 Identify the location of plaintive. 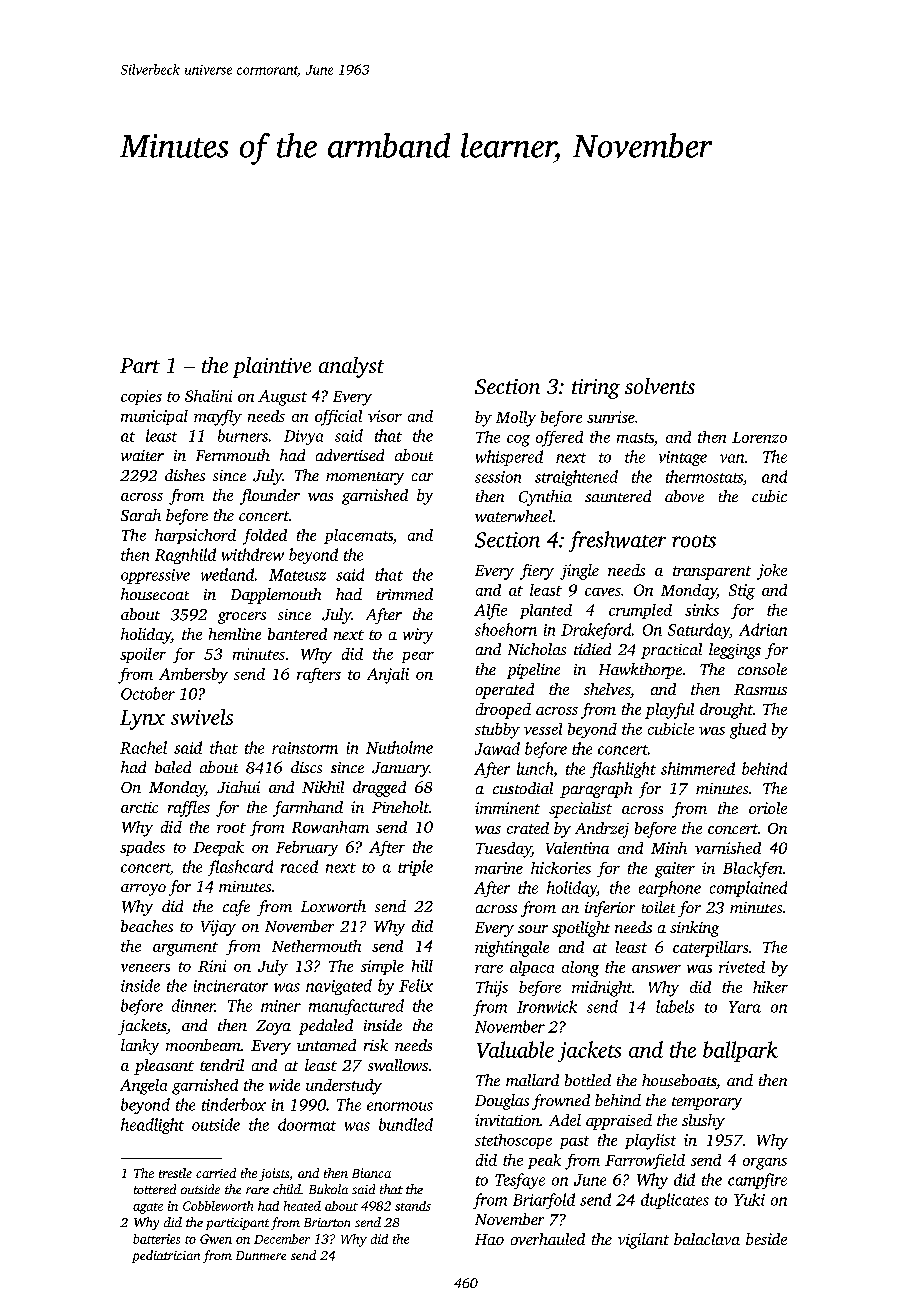
(272, 367).
